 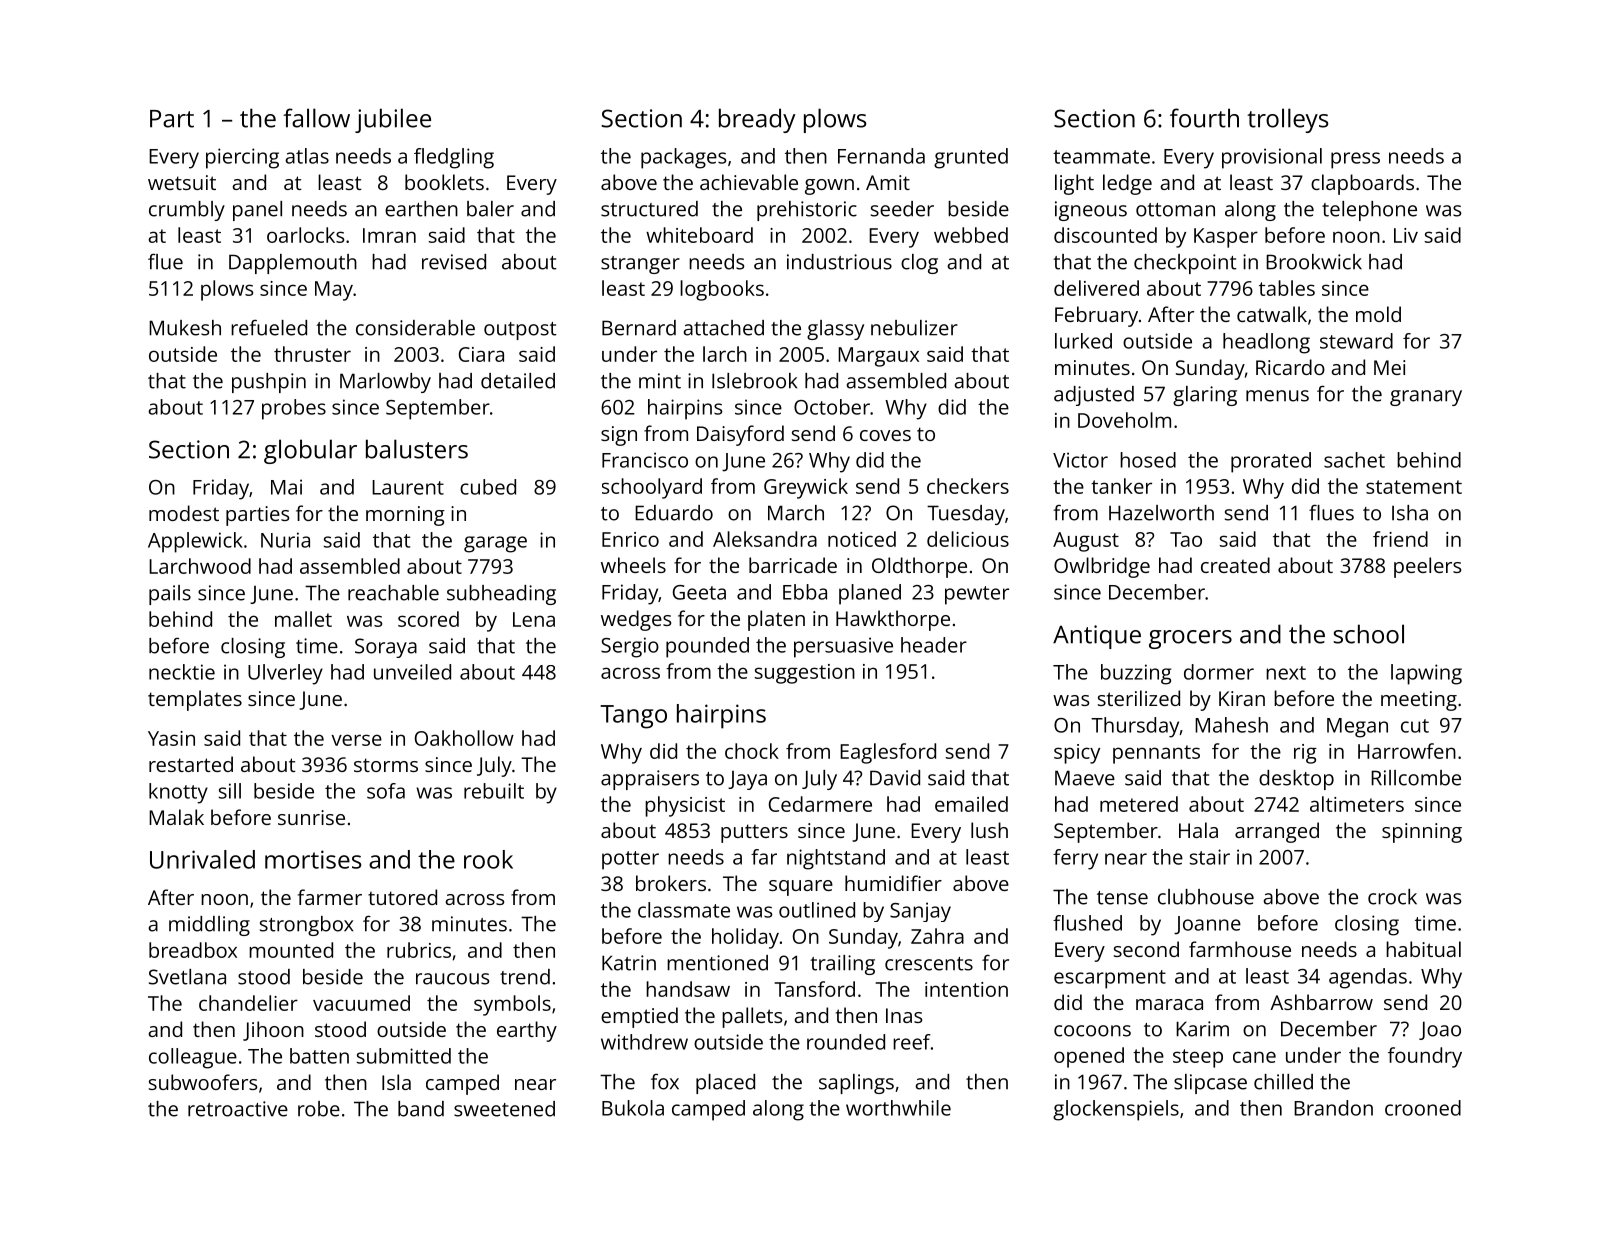 What do you see at coordinates (1287, 120) in the image?
I see `trolleys` at bounding box center [1287, 120].
